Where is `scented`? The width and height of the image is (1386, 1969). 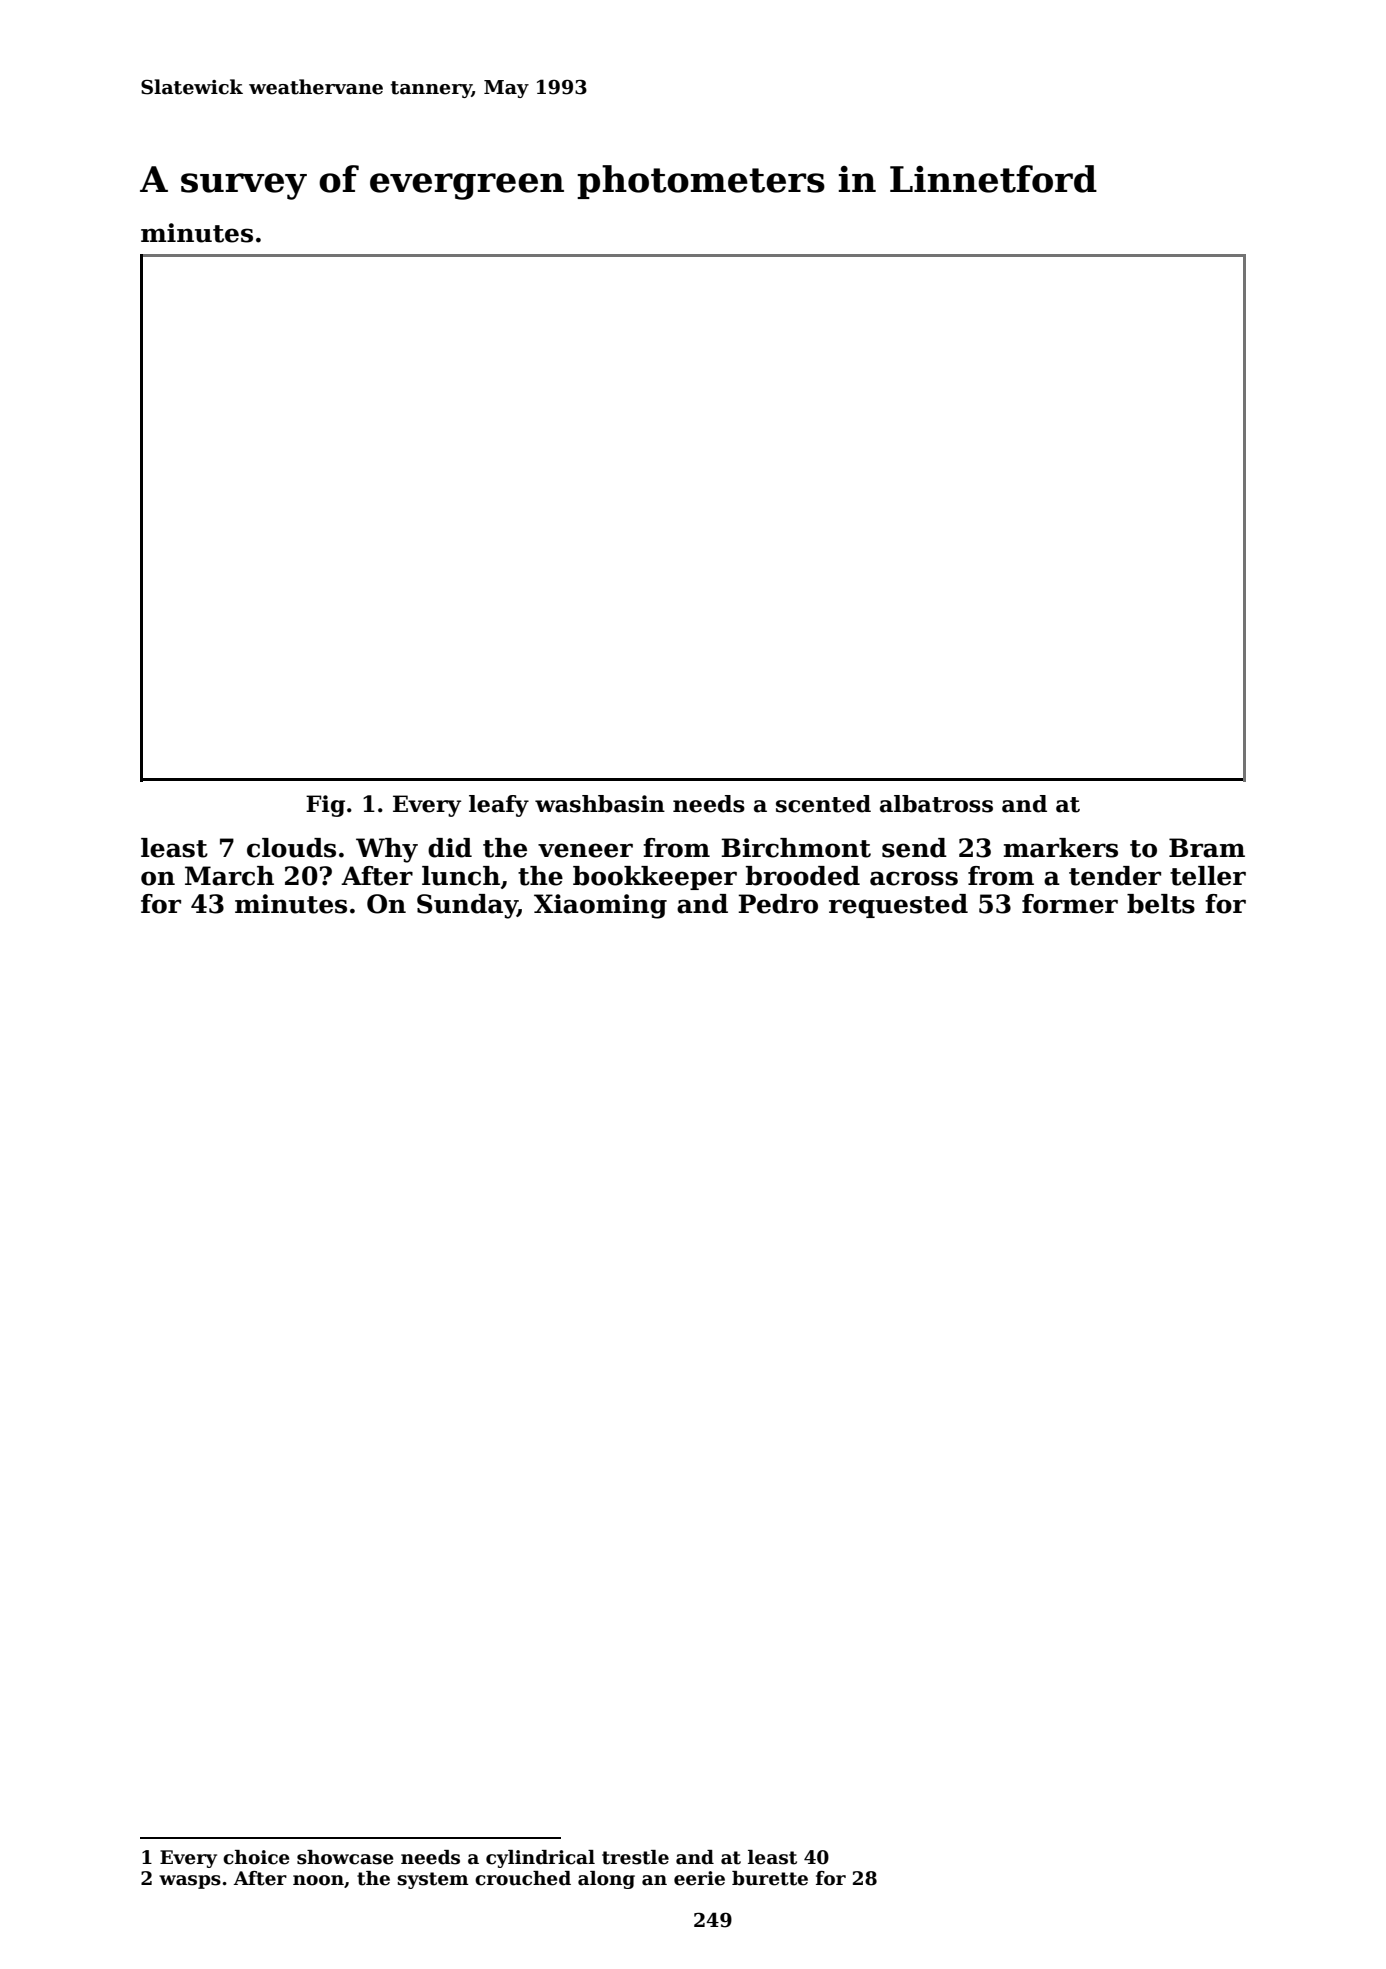
scented is located at coordinates (823, 804).
